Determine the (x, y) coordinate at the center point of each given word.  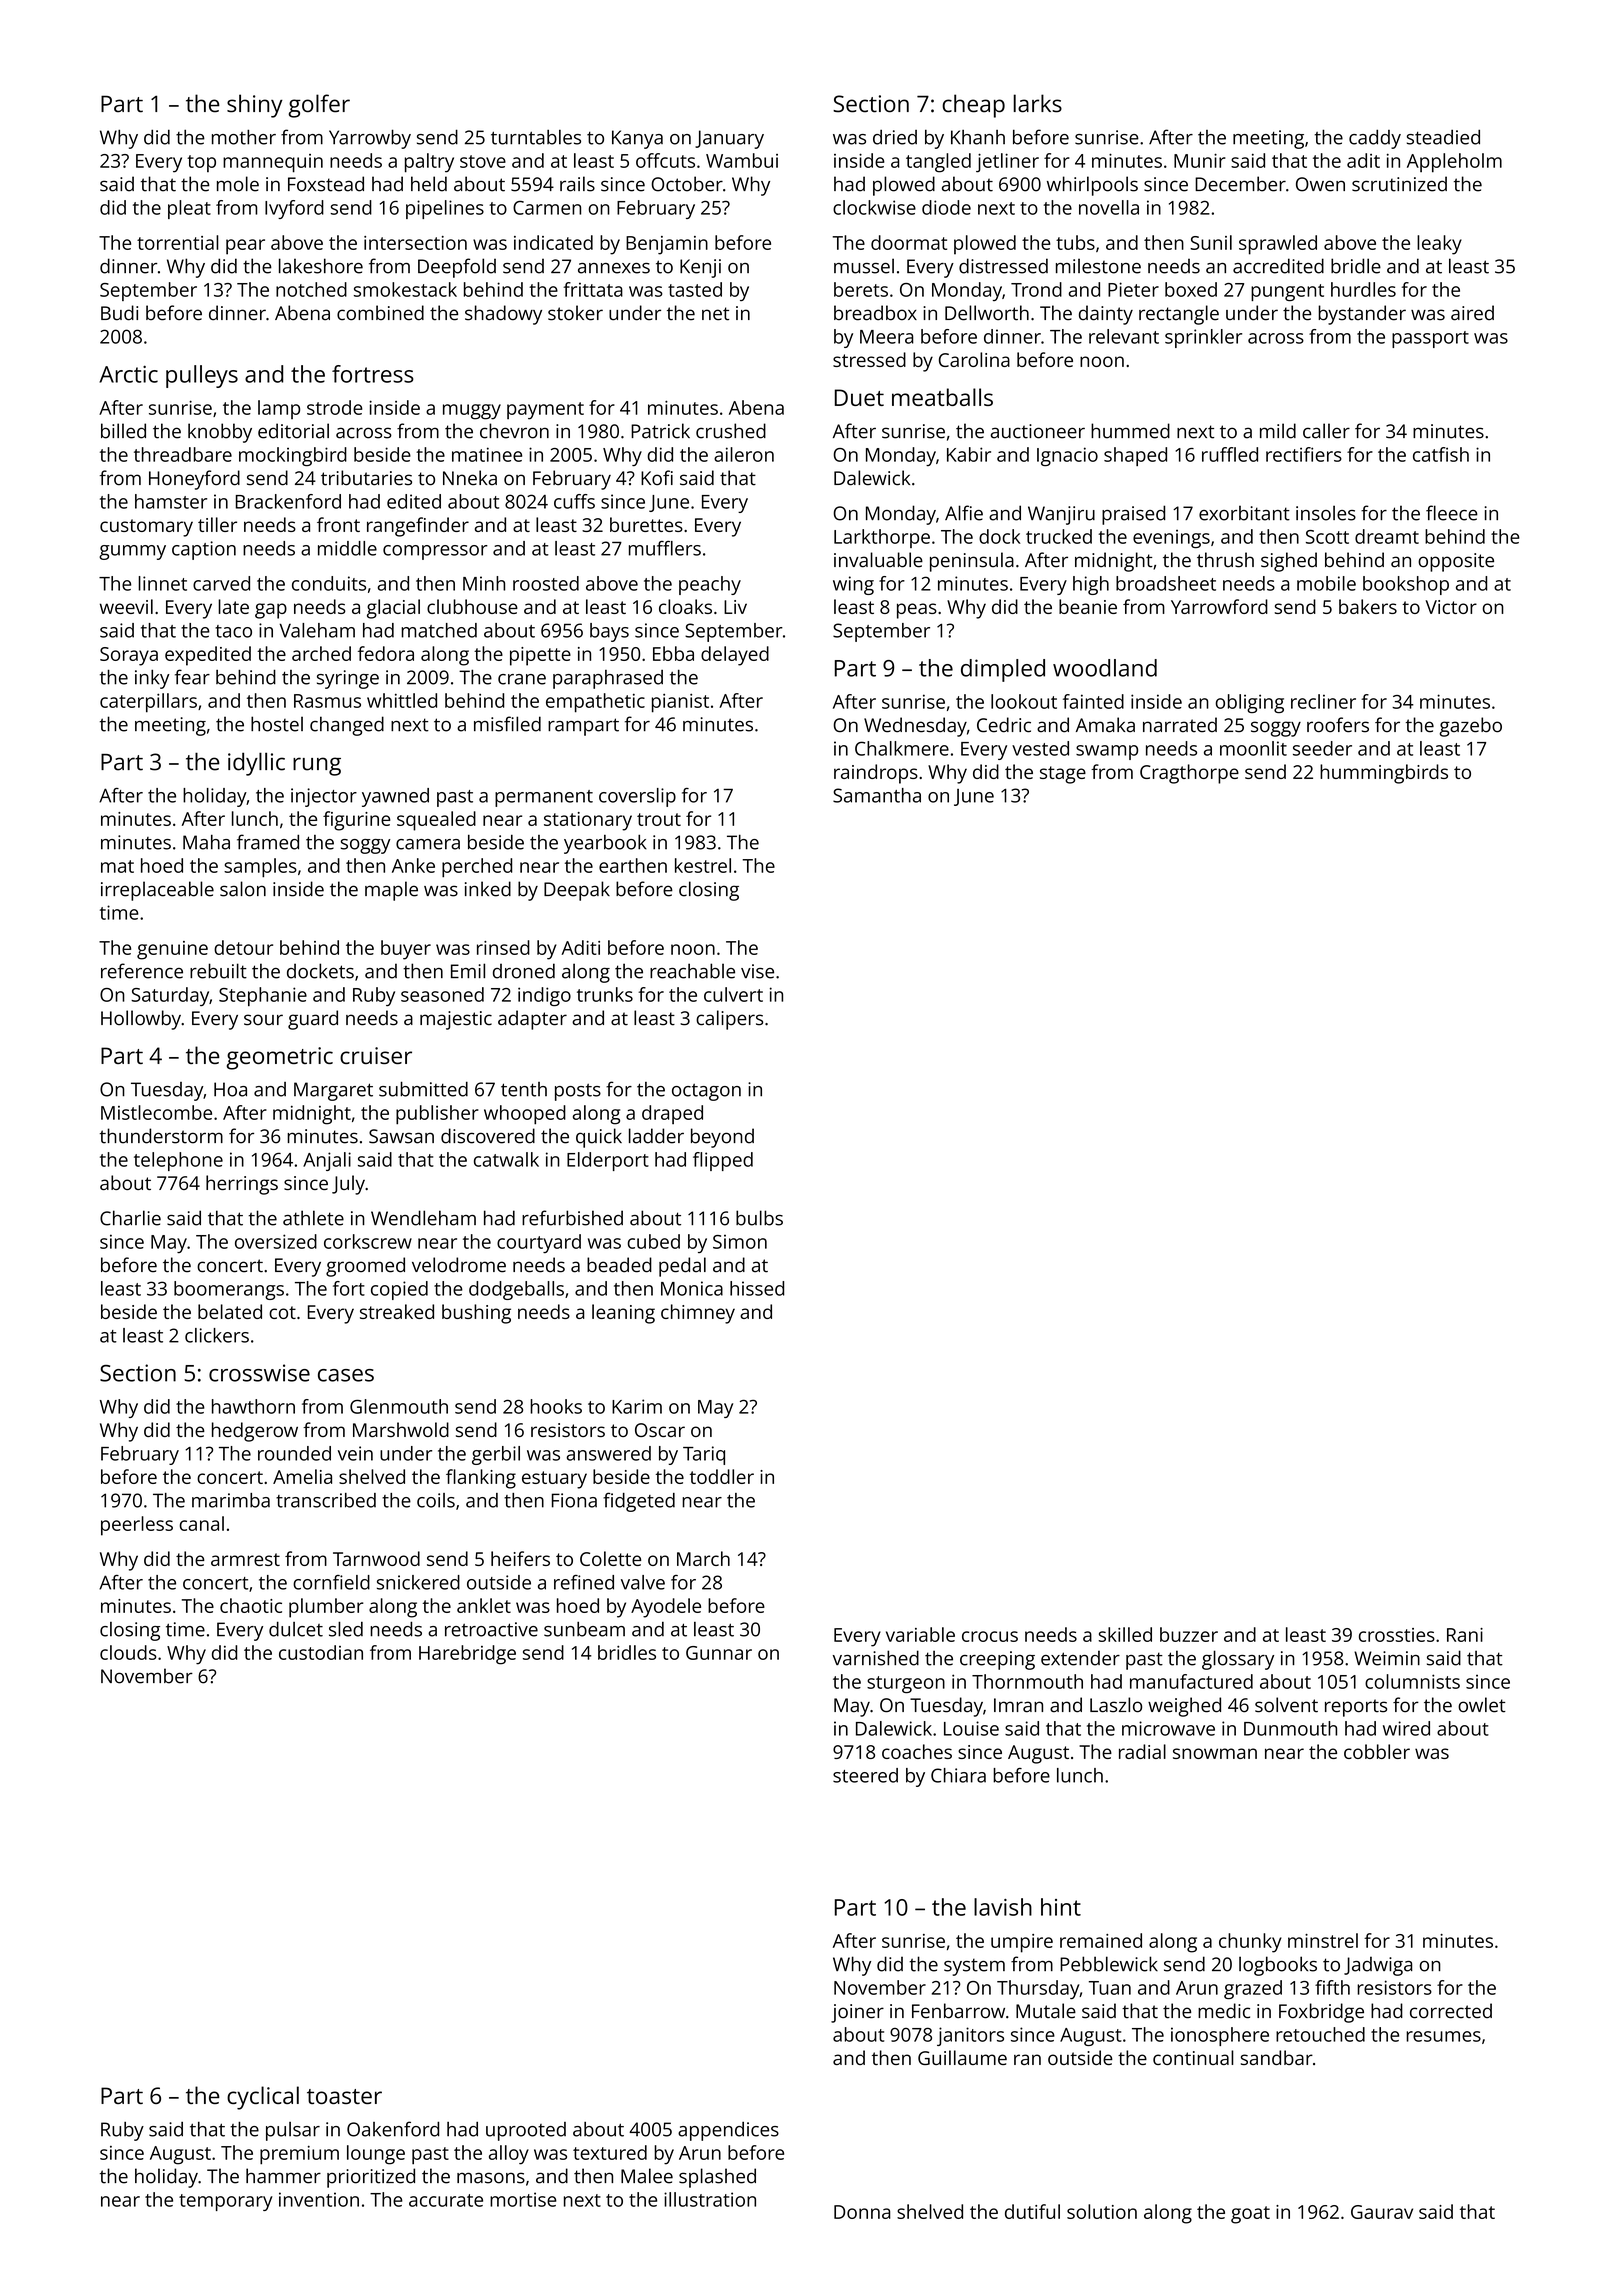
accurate (446, 2200)
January (729, 139)
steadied (1443, 137)
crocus (990, 1636)
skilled (1125, 1634)
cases (346, 1375)
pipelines (445, 209)
